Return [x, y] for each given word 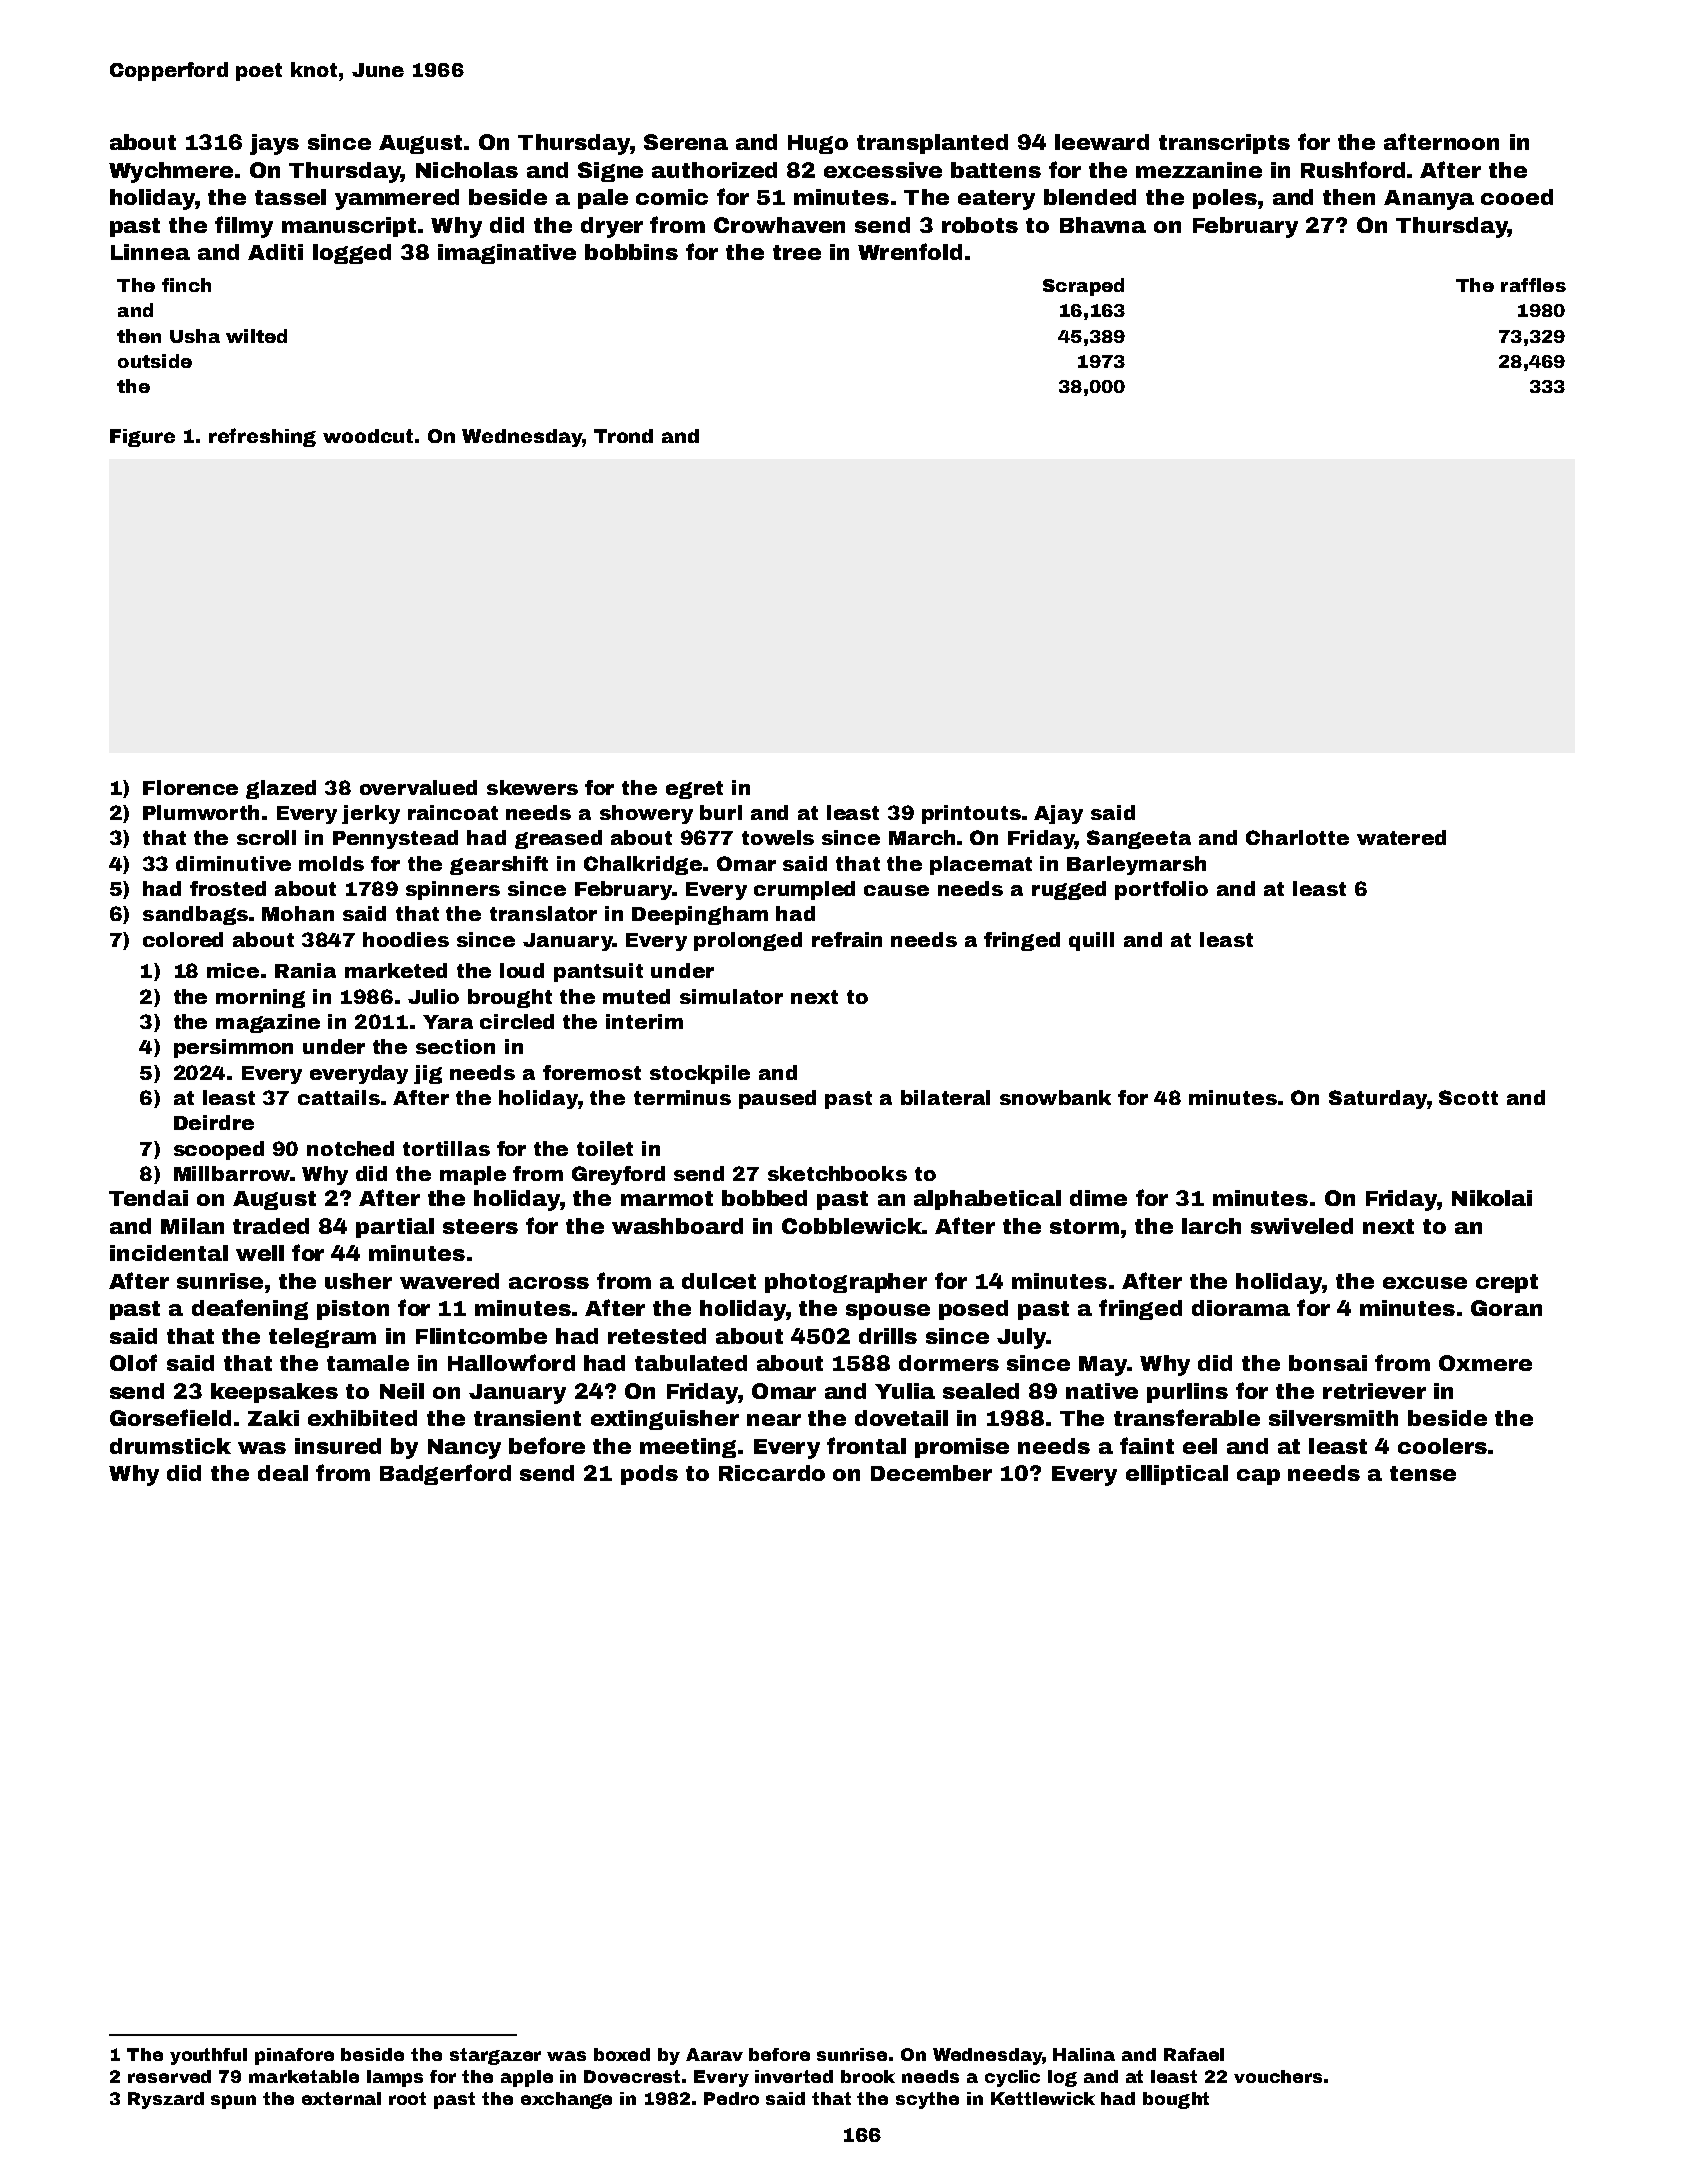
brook [868, 2076]
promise [962, 1448]
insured [338, 1446]
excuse [1425, 1283]
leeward [1102, 142]
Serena [686, 142]
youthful [208, 2056]
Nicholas [467, 170]
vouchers [1278, 2076]
